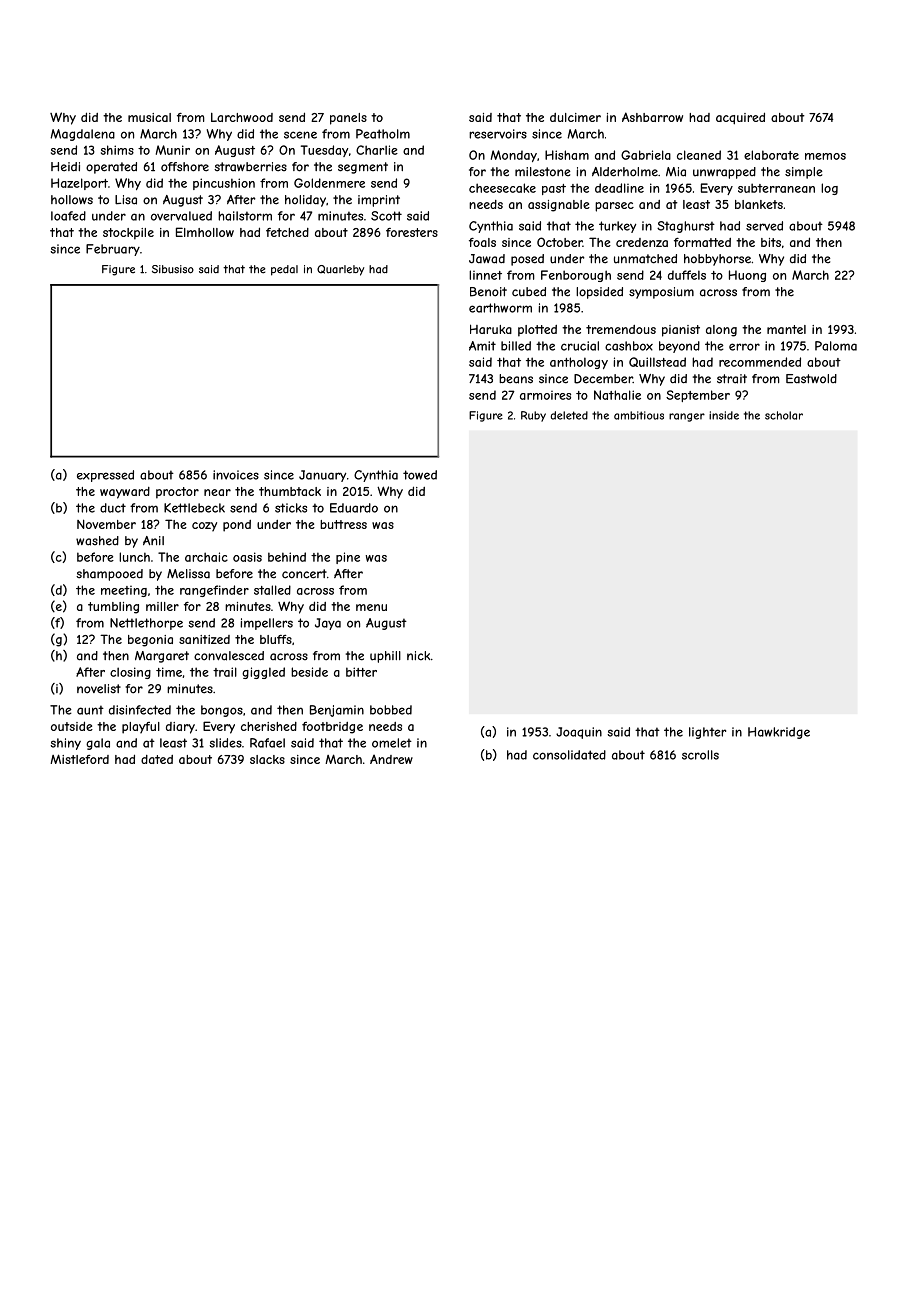 Image resolution: width=908 pixels, height=1316 pixels. What do you see at coordinates (276, 639) in the document?
I see `bluffs` at bounding box center [276, 639].
